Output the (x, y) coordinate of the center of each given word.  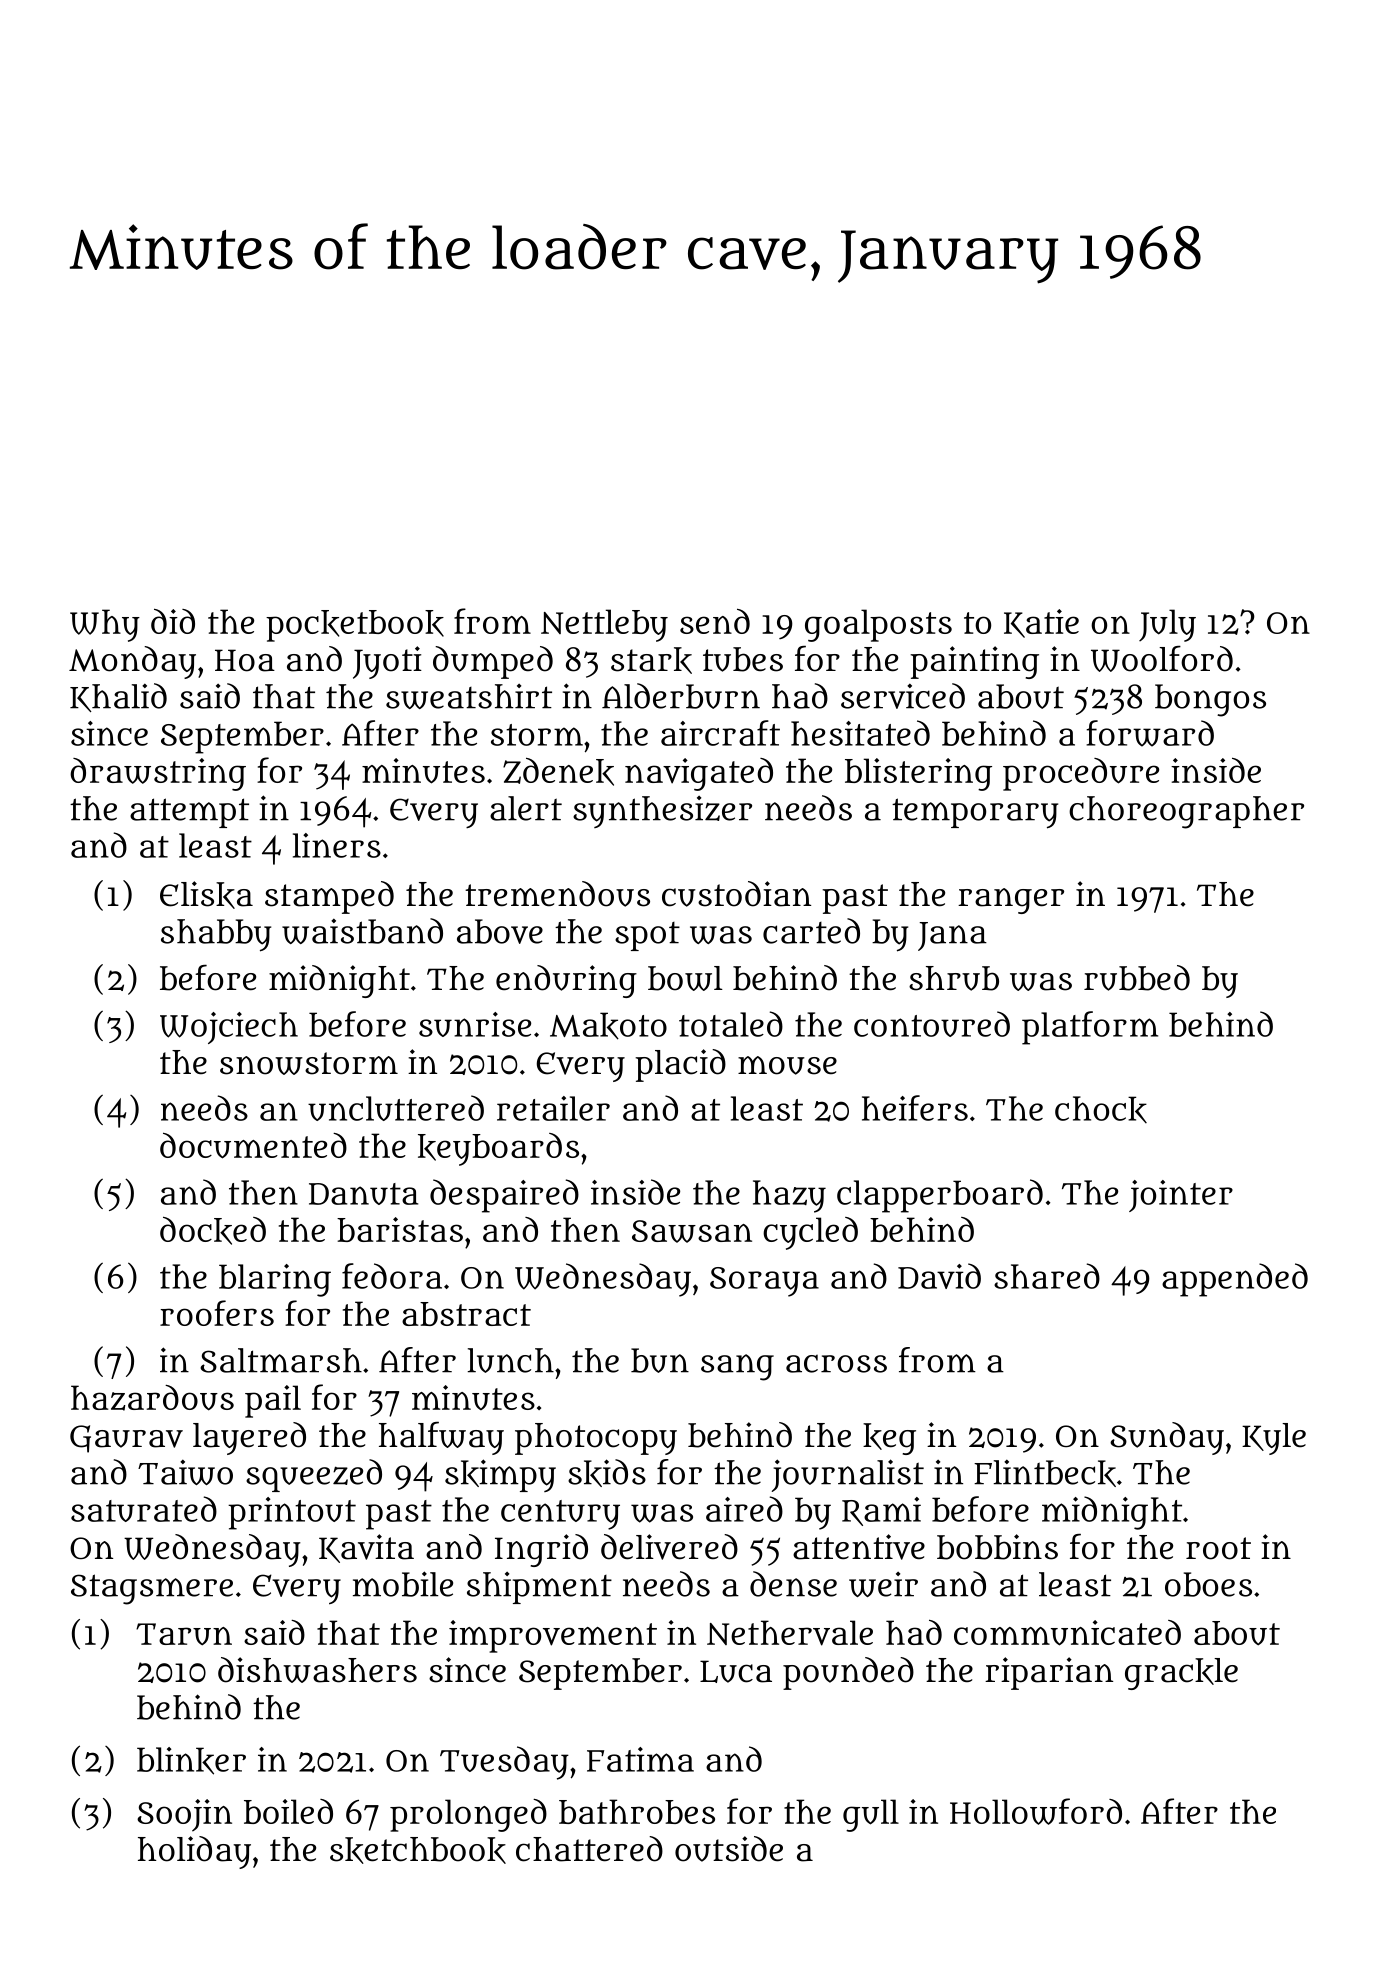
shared (1047, 1276)
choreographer (1186, 812)
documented (253, 1145)
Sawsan (692, 1231)
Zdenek (558, 771)
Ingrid (541, 1550)
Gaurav (126, 1439)
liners (337, 845)
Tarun (184, 1634)
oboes (1208, 1584)
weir (883, 1584)
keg (889, 1439)
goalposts (878, 625)
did (173, 621)
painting (974, 662)
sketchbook (418, 1850)
